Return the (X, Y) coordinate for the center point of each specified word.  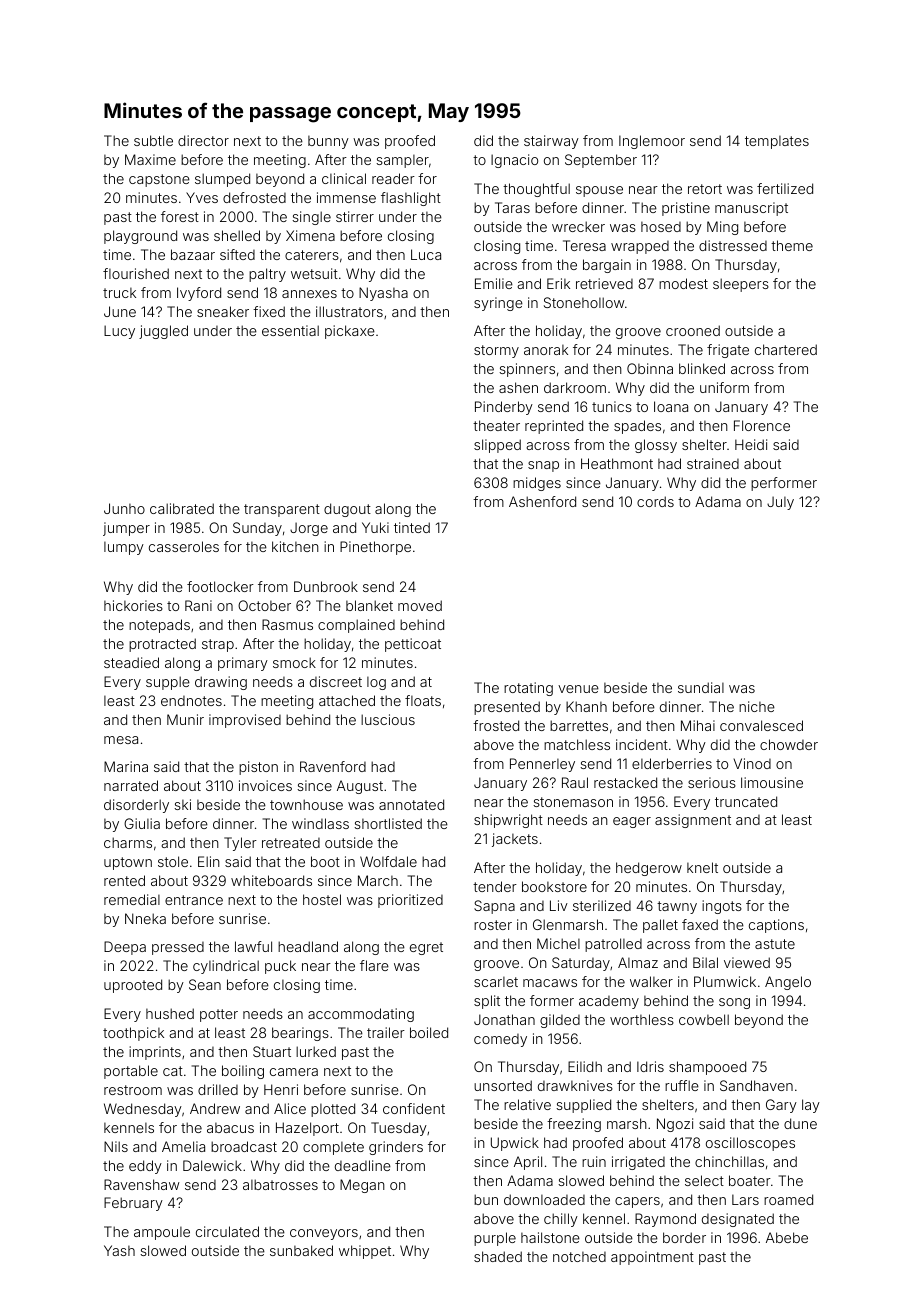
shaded (498, 1256)
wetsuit (314, 273)
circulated (227, 1231)
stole (173, 861)
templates (777, 142)
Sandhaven (756, 1085)
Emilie (494, 283)
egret (426, 948)
